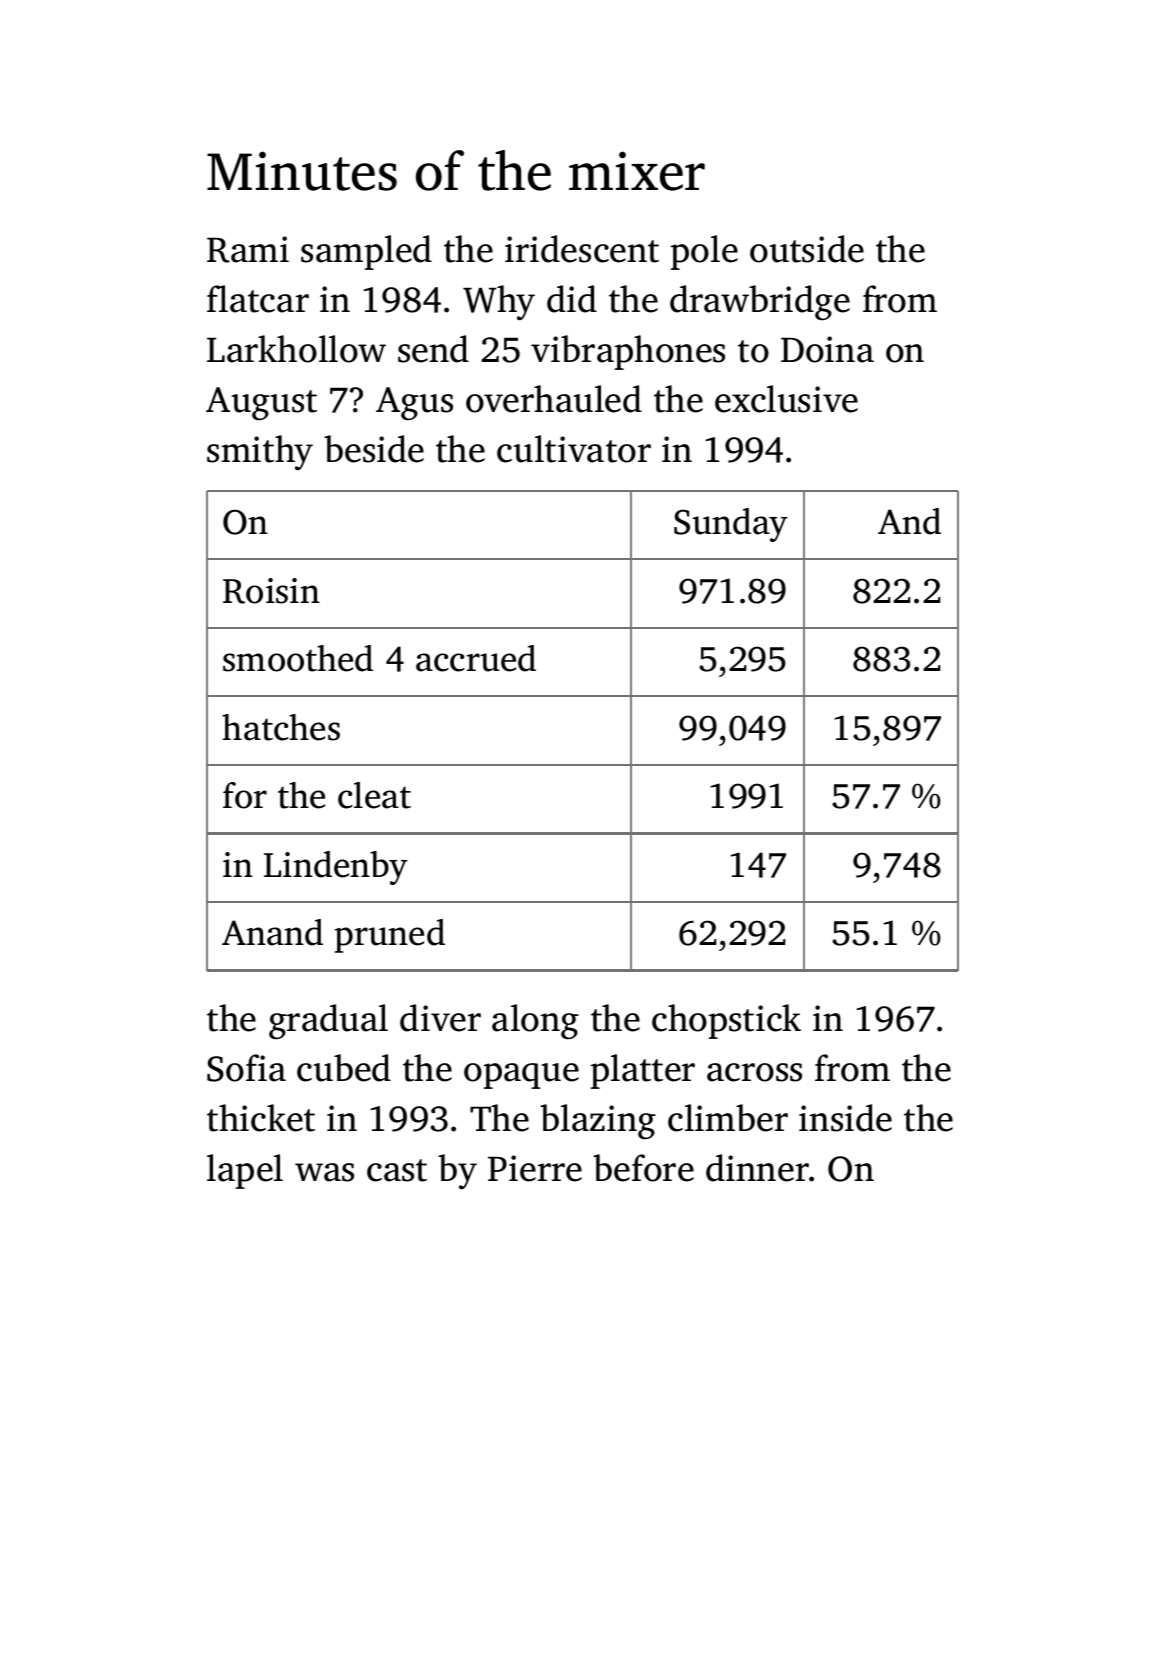 This document has height=1654, width=1165. I want to click on beside, so click(374, 449).
